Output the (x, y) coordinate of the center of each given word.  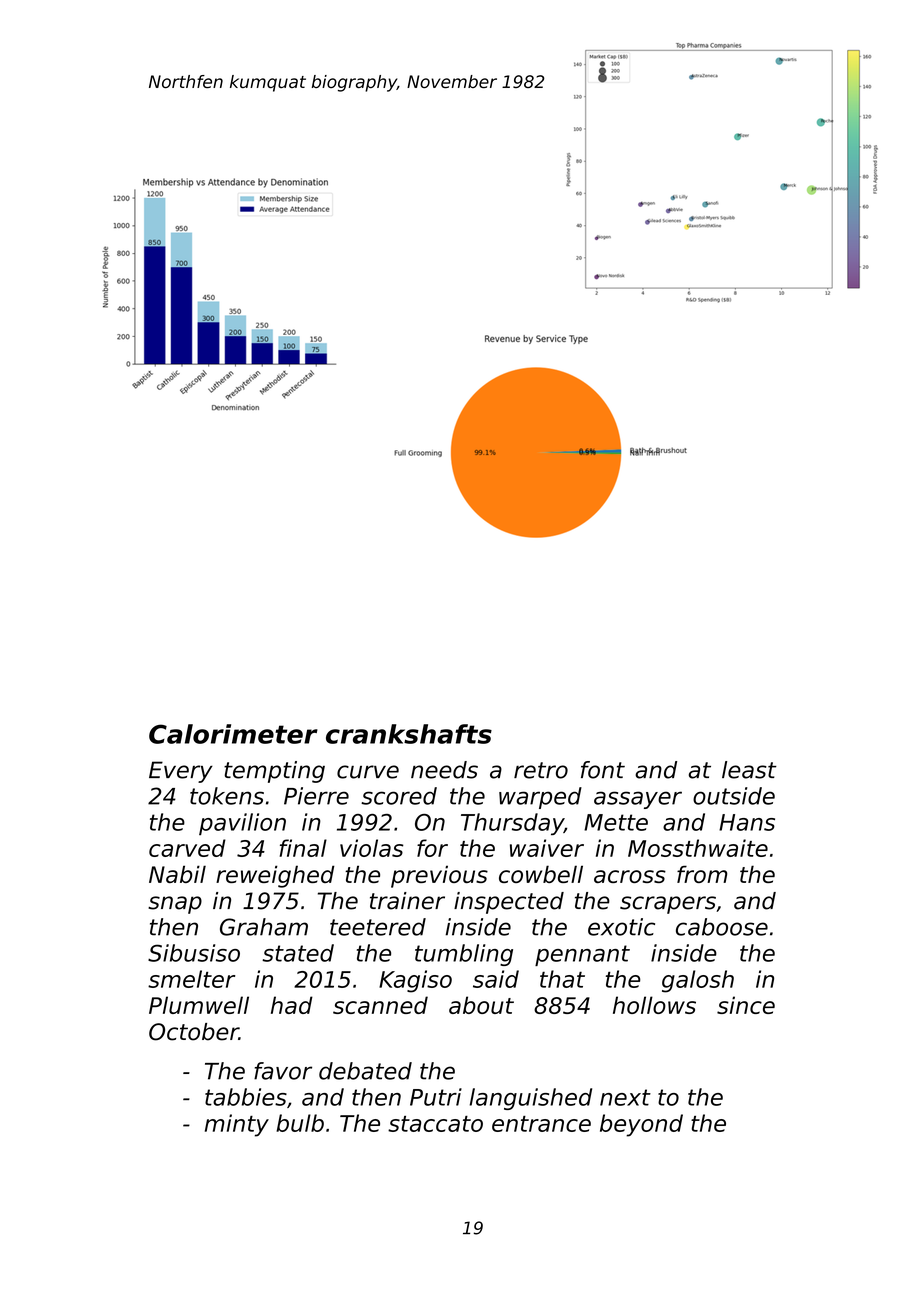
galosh (698, 981)
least (749, 770)
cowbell (541, 874)
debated (365, 1071)
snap (175, 905)
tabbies (246, 1097)
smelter (191, 979)
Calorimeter (233, 734)
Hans (747, 822)
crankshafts (409, 734)
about (481, 1005)
